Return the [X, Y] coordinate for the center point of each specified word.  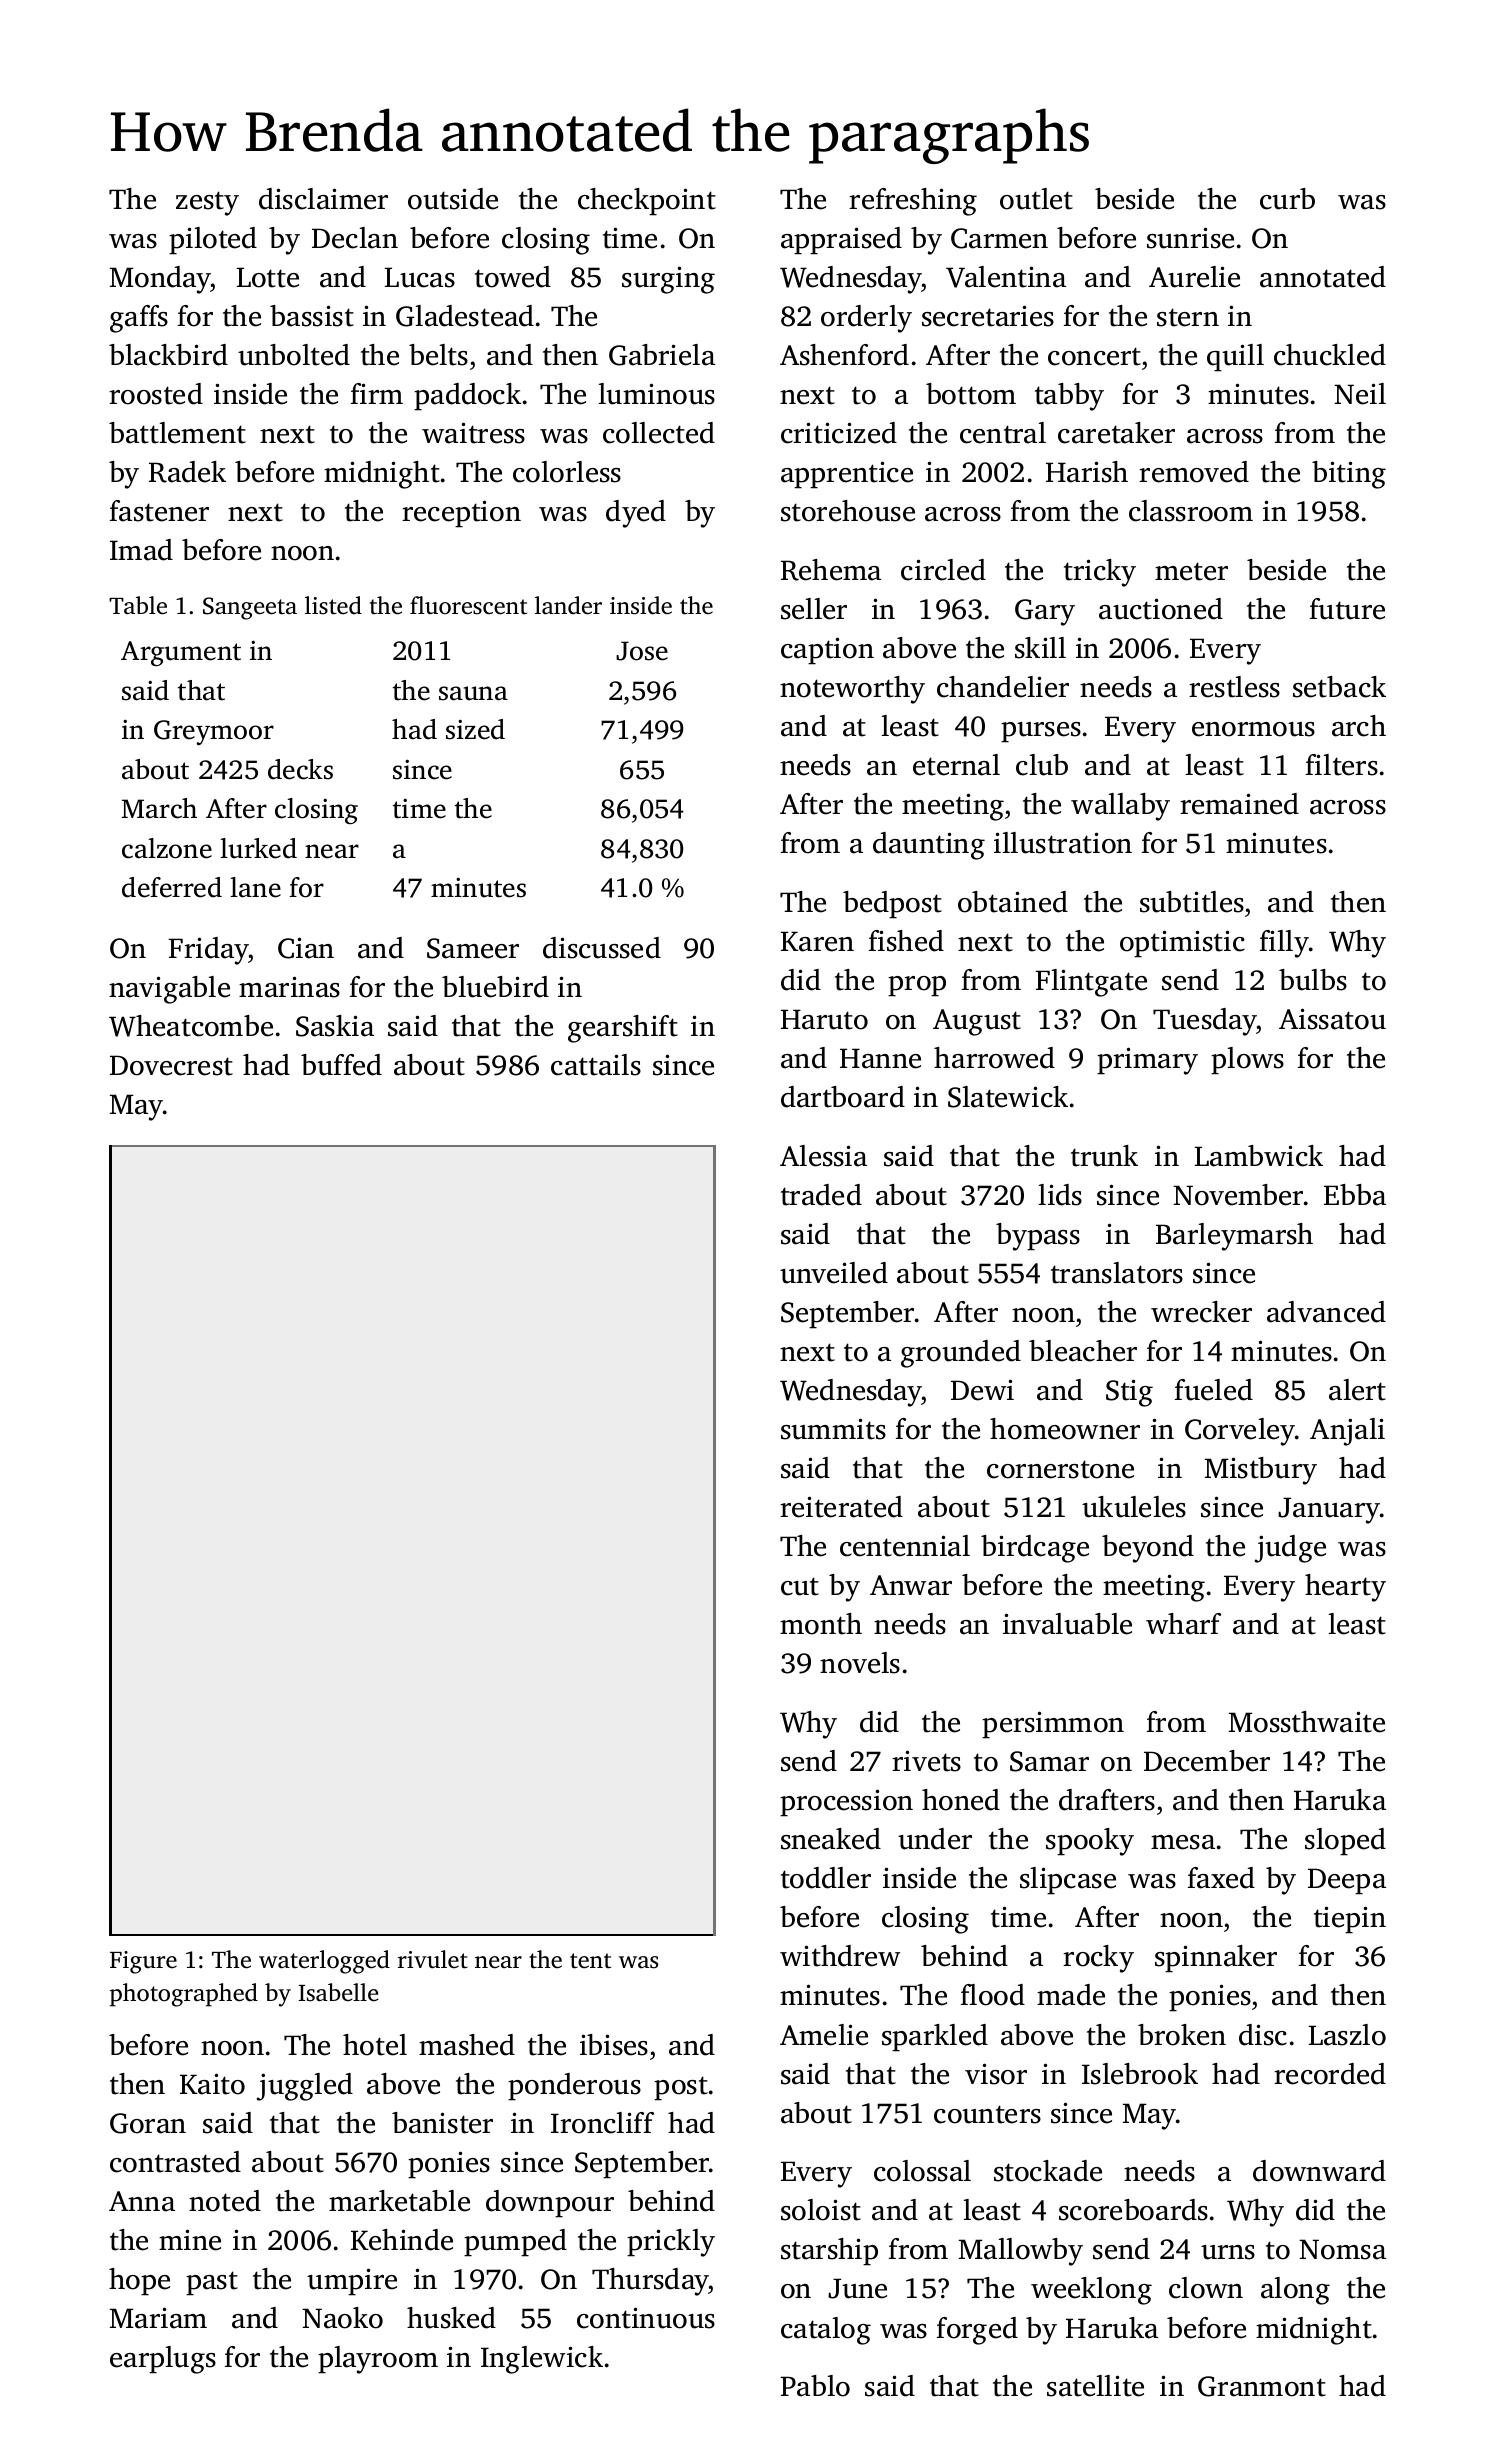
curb [1287, 199]
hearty [1345, 1588]
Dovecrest [171, 1065]
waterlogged [324, 1962]
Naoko [342, 2318]
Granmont [1262, 2386]
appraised [841, 241]
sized [475, 729]
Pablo [815, 2386]
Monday [160, 280]
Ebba [1355, 1195]
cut [800, 1586]
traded [821, 1195]
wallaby [1120, 807]
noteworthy [852, 690]
